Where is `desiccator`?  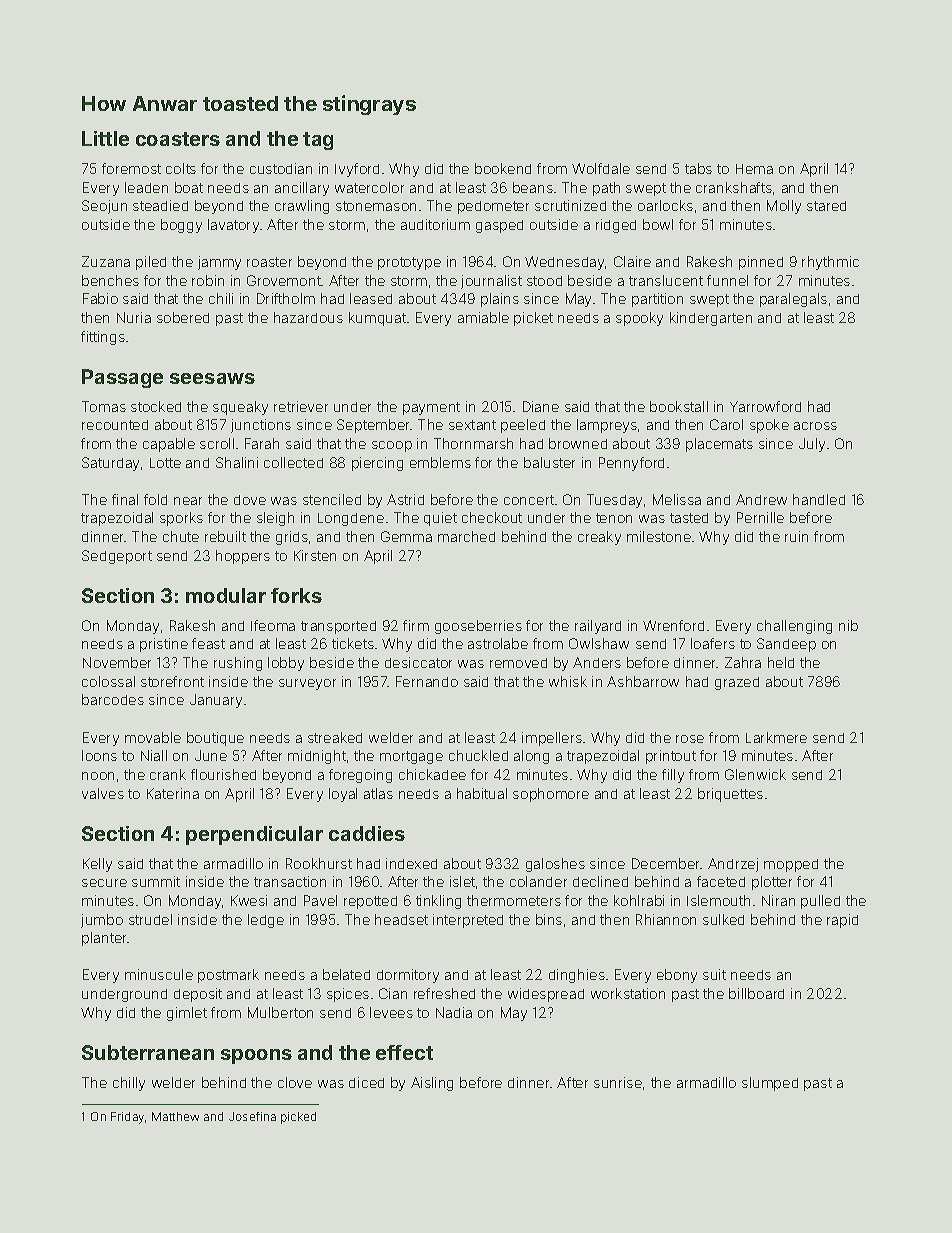
desiccator is located at coordinates (418, 662).
